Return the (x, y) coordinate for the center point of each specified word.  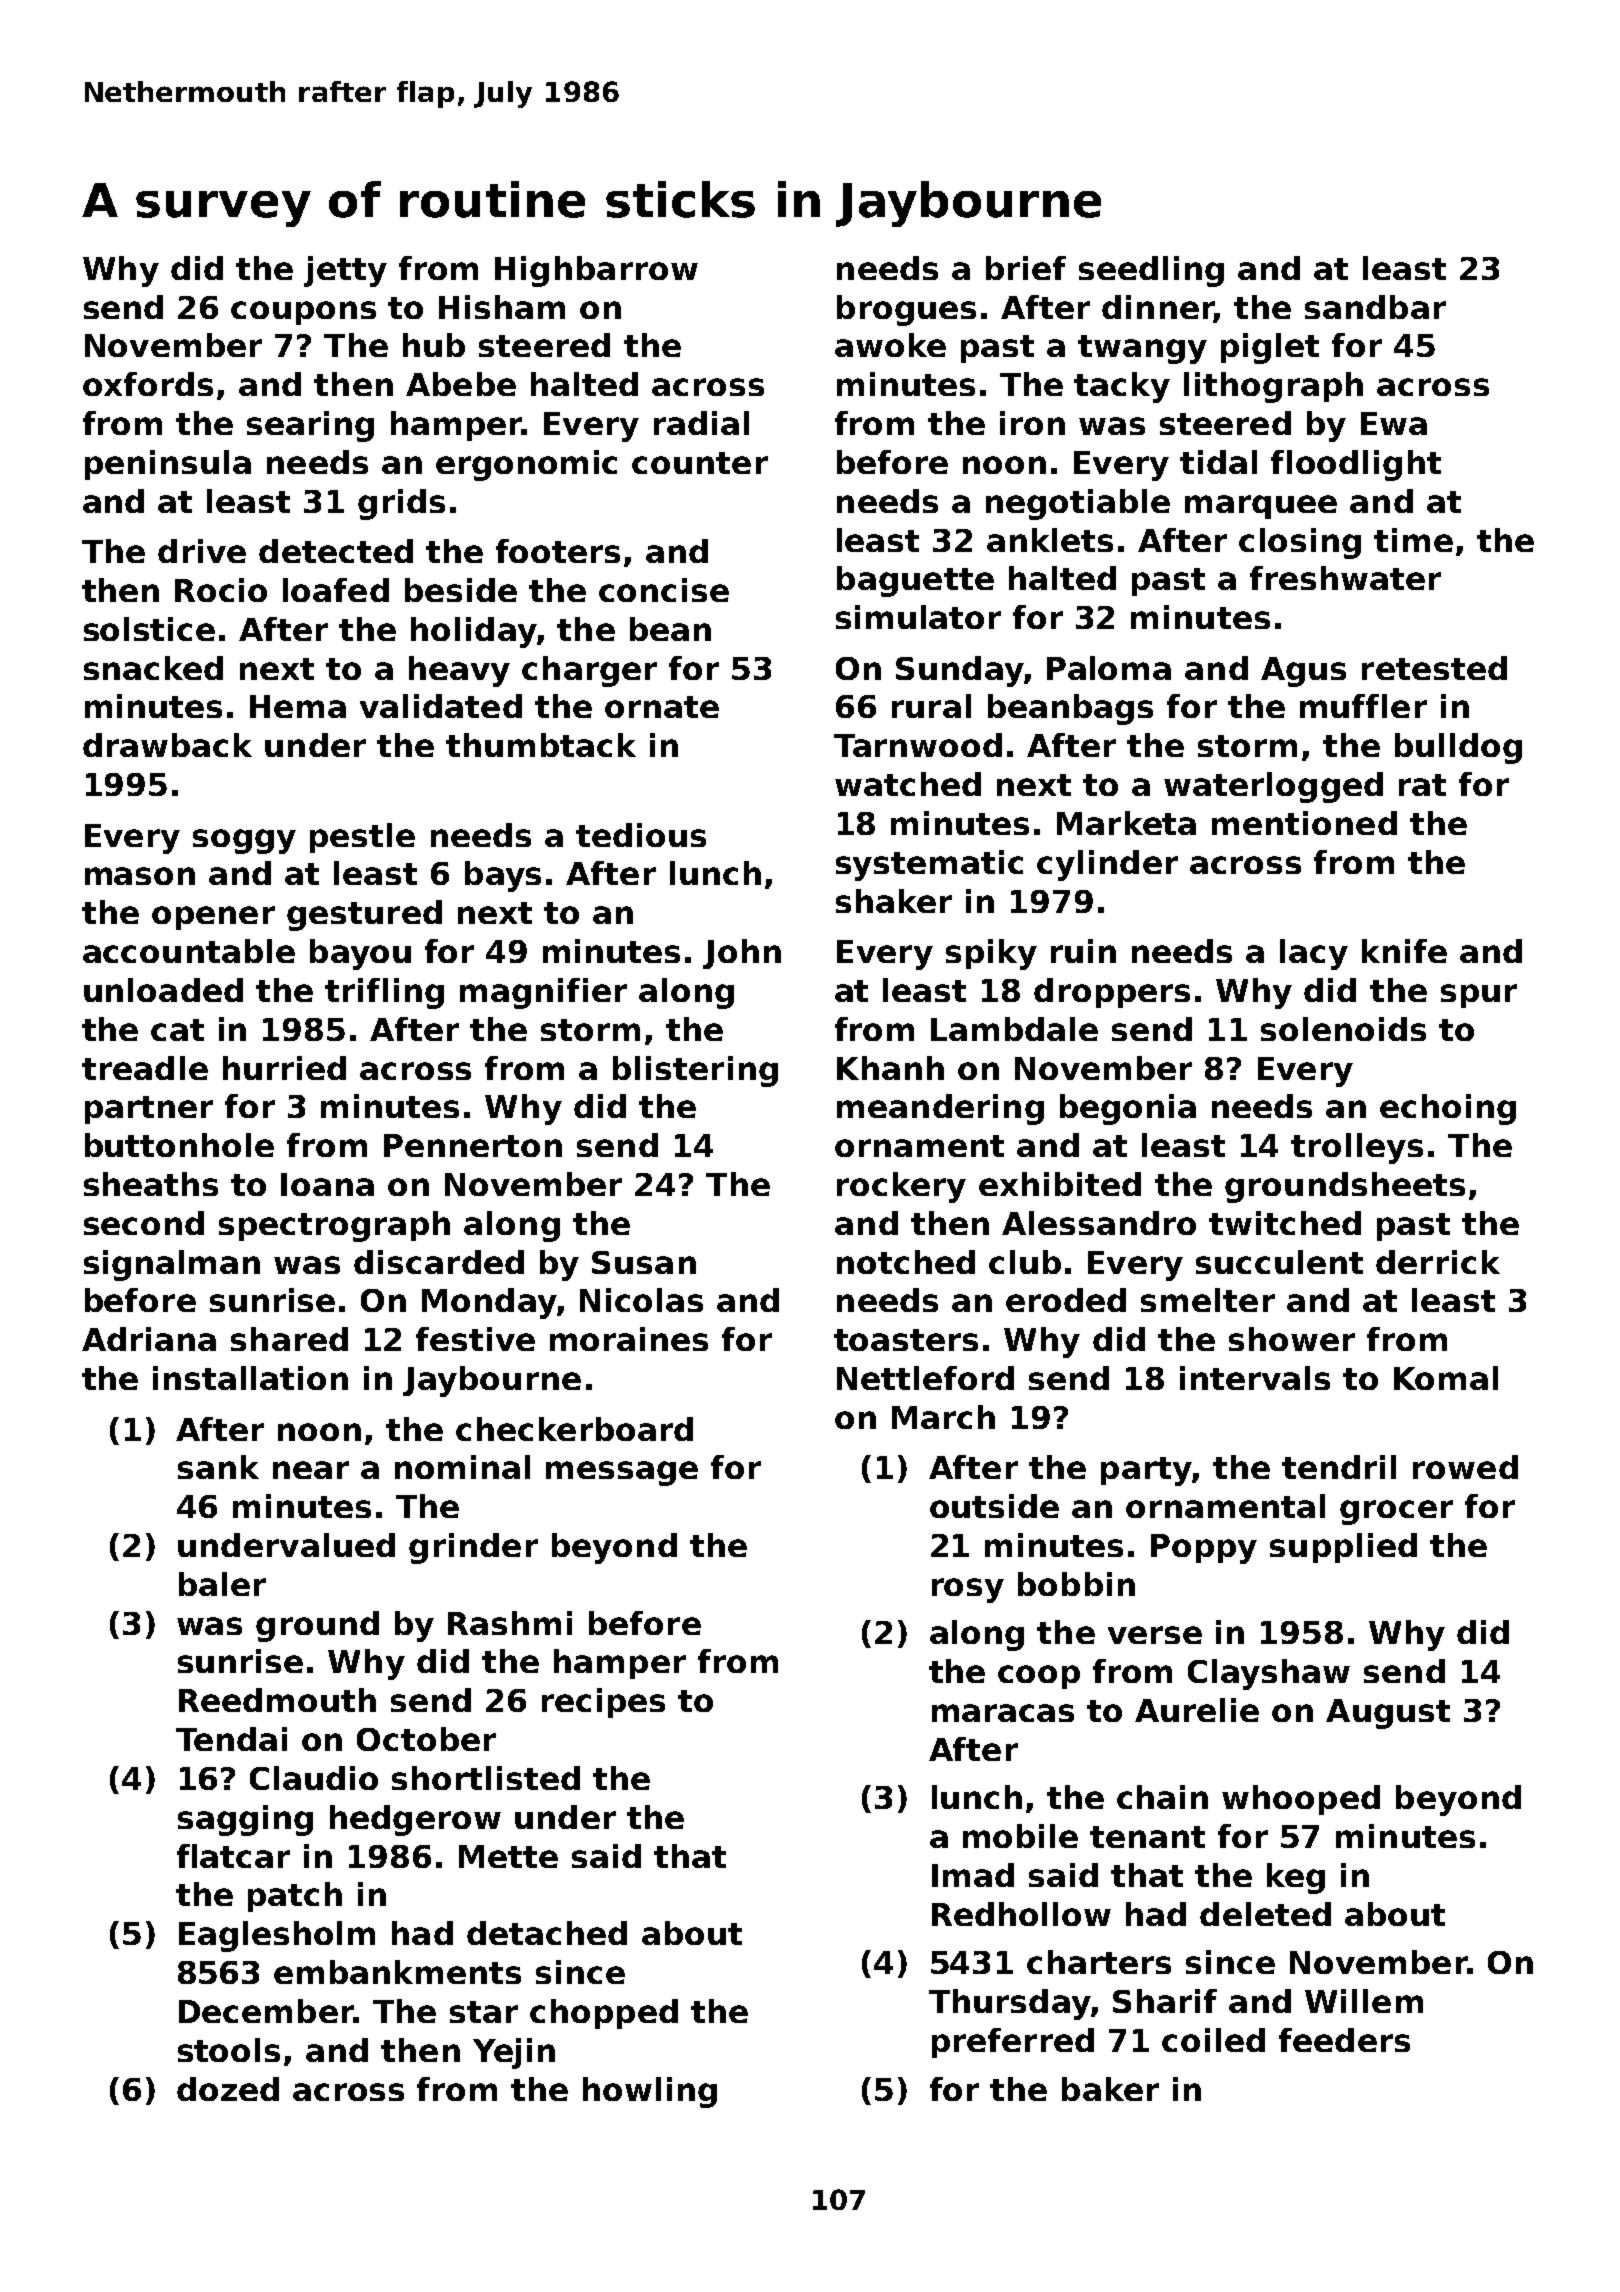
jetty (345, 271)
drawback (167, 745)
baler (222, 1584)
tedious (641, 835)
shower (1292, 1339)
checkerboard (574, 1429)
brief (1026, 268)
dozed (228, 2089)
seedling (1151, 271)
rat (1422, 785)
